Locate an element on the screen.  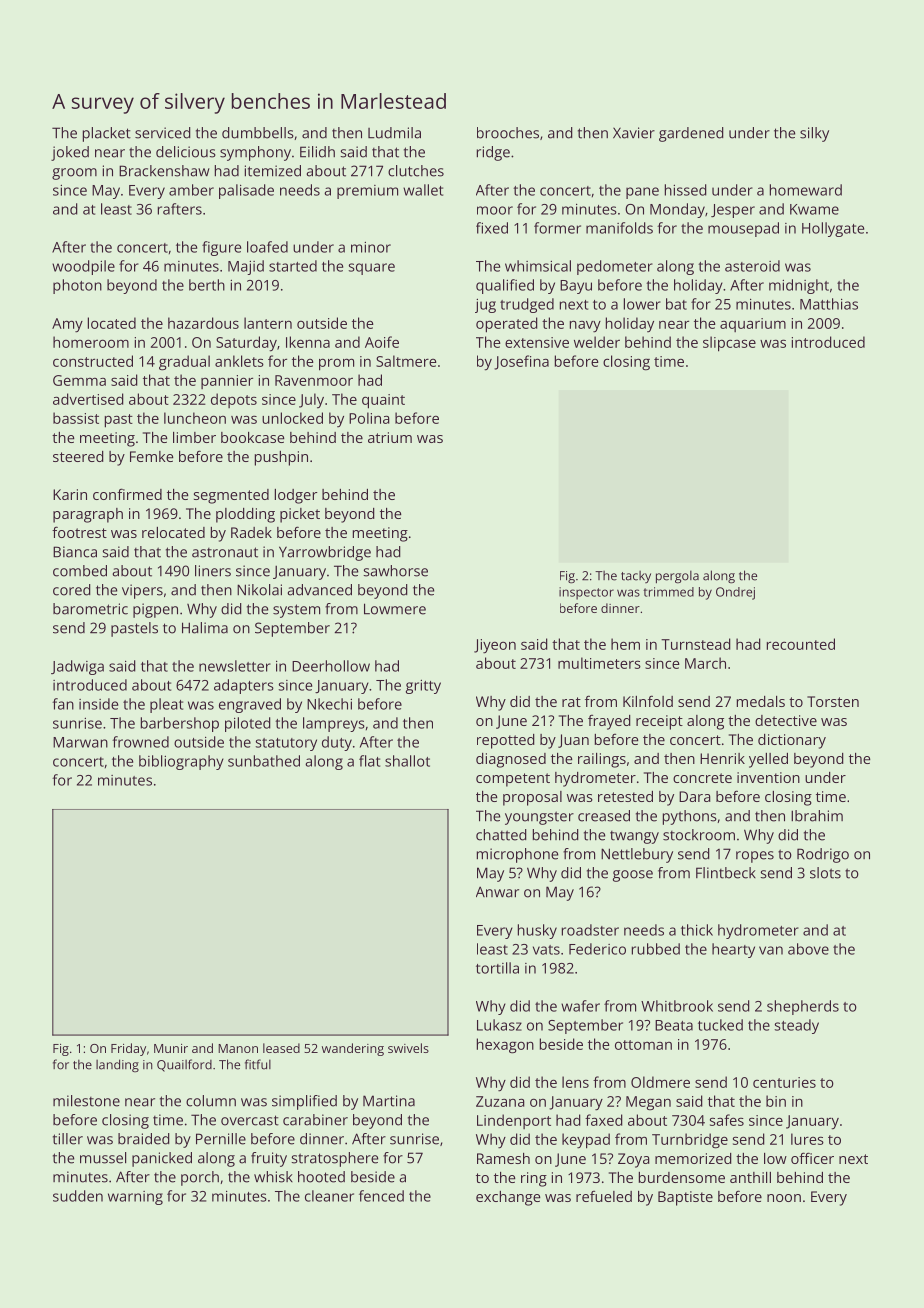
asteroid is located at coordinates (752, 266).
